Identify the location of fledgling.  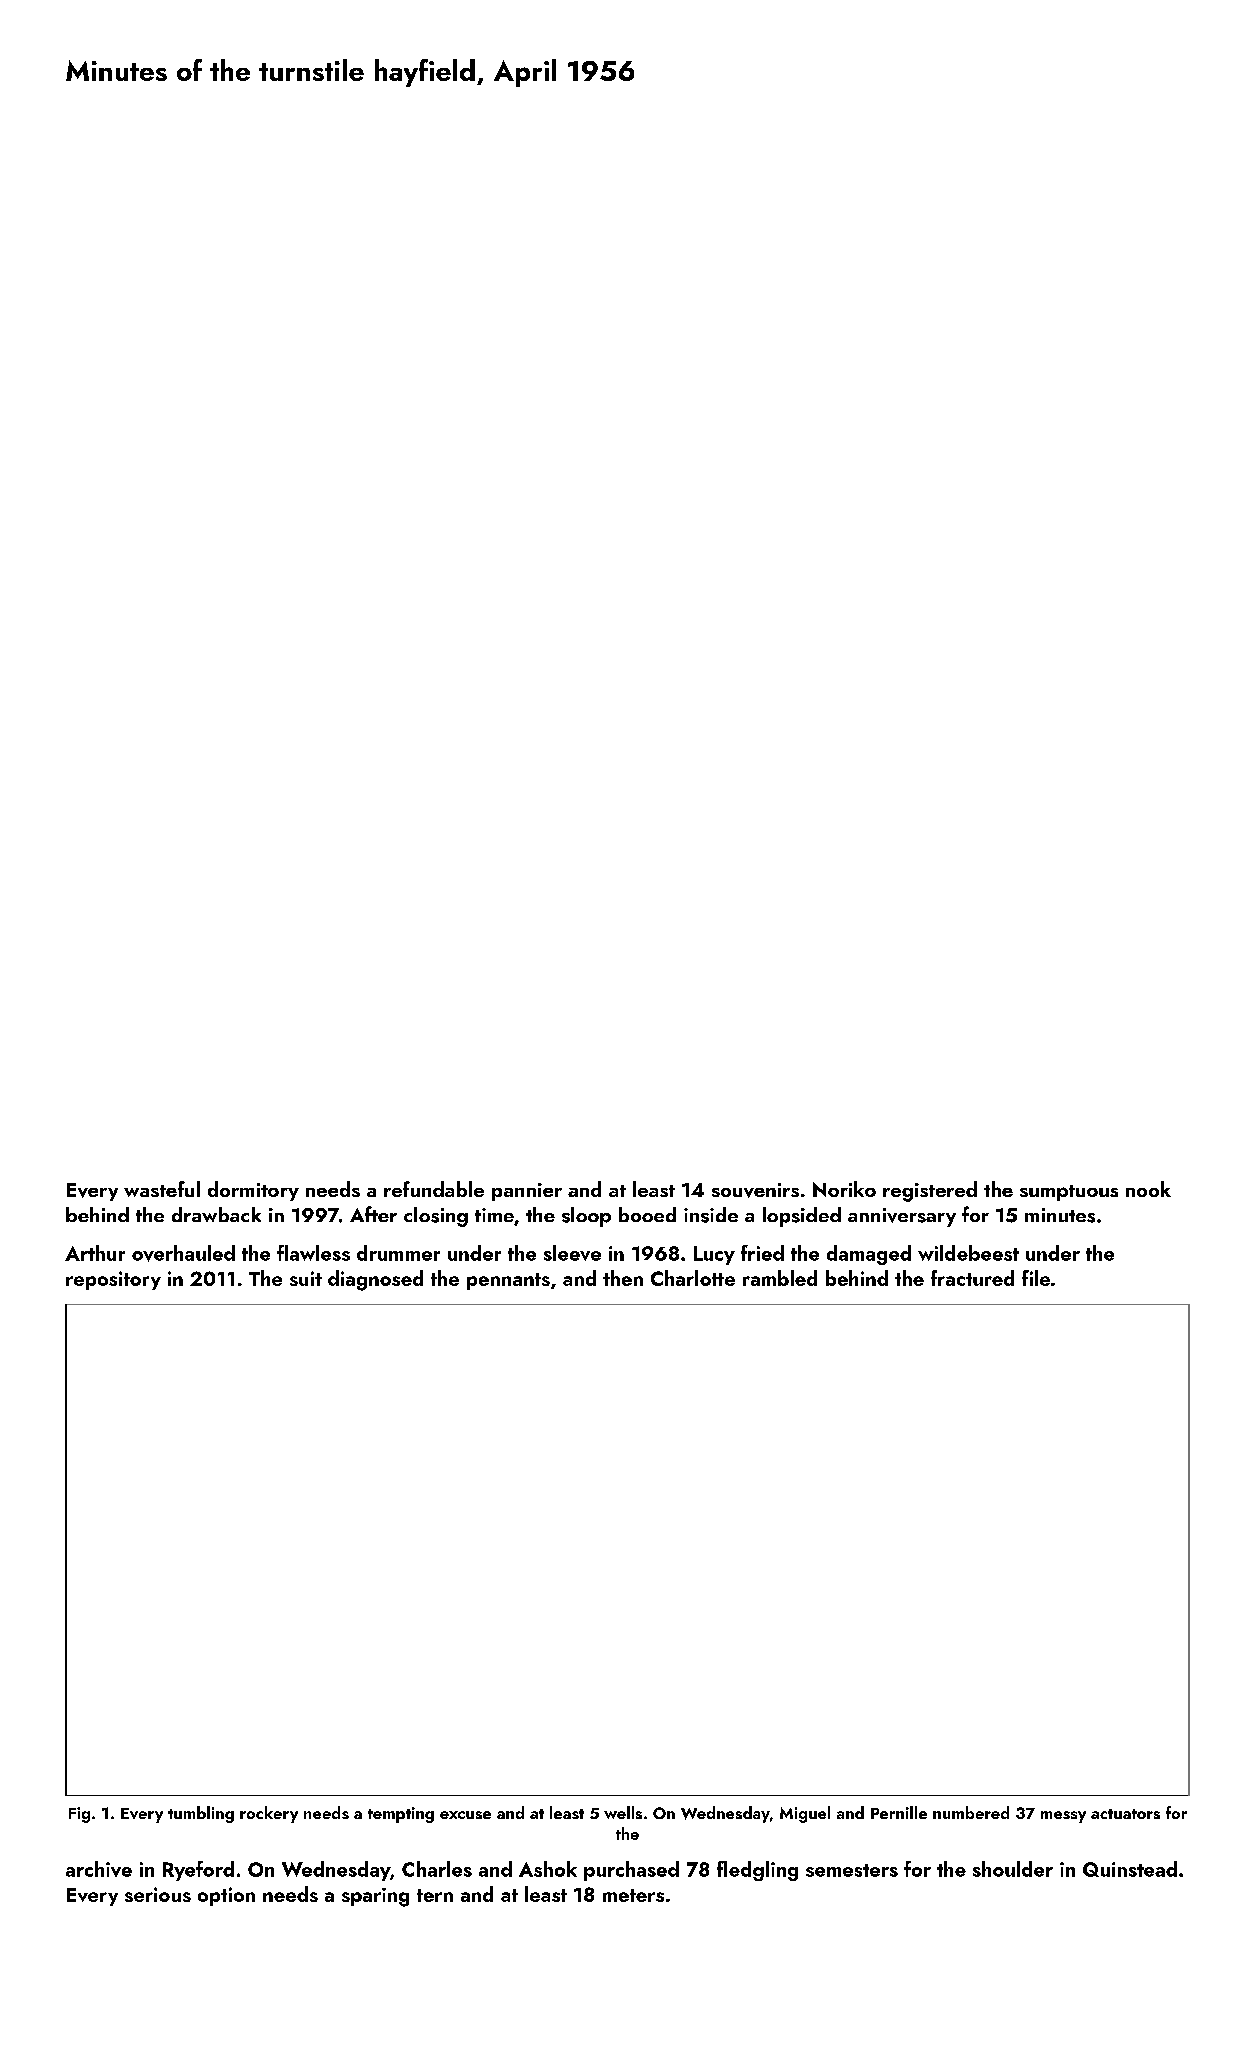
(757, 1871).
